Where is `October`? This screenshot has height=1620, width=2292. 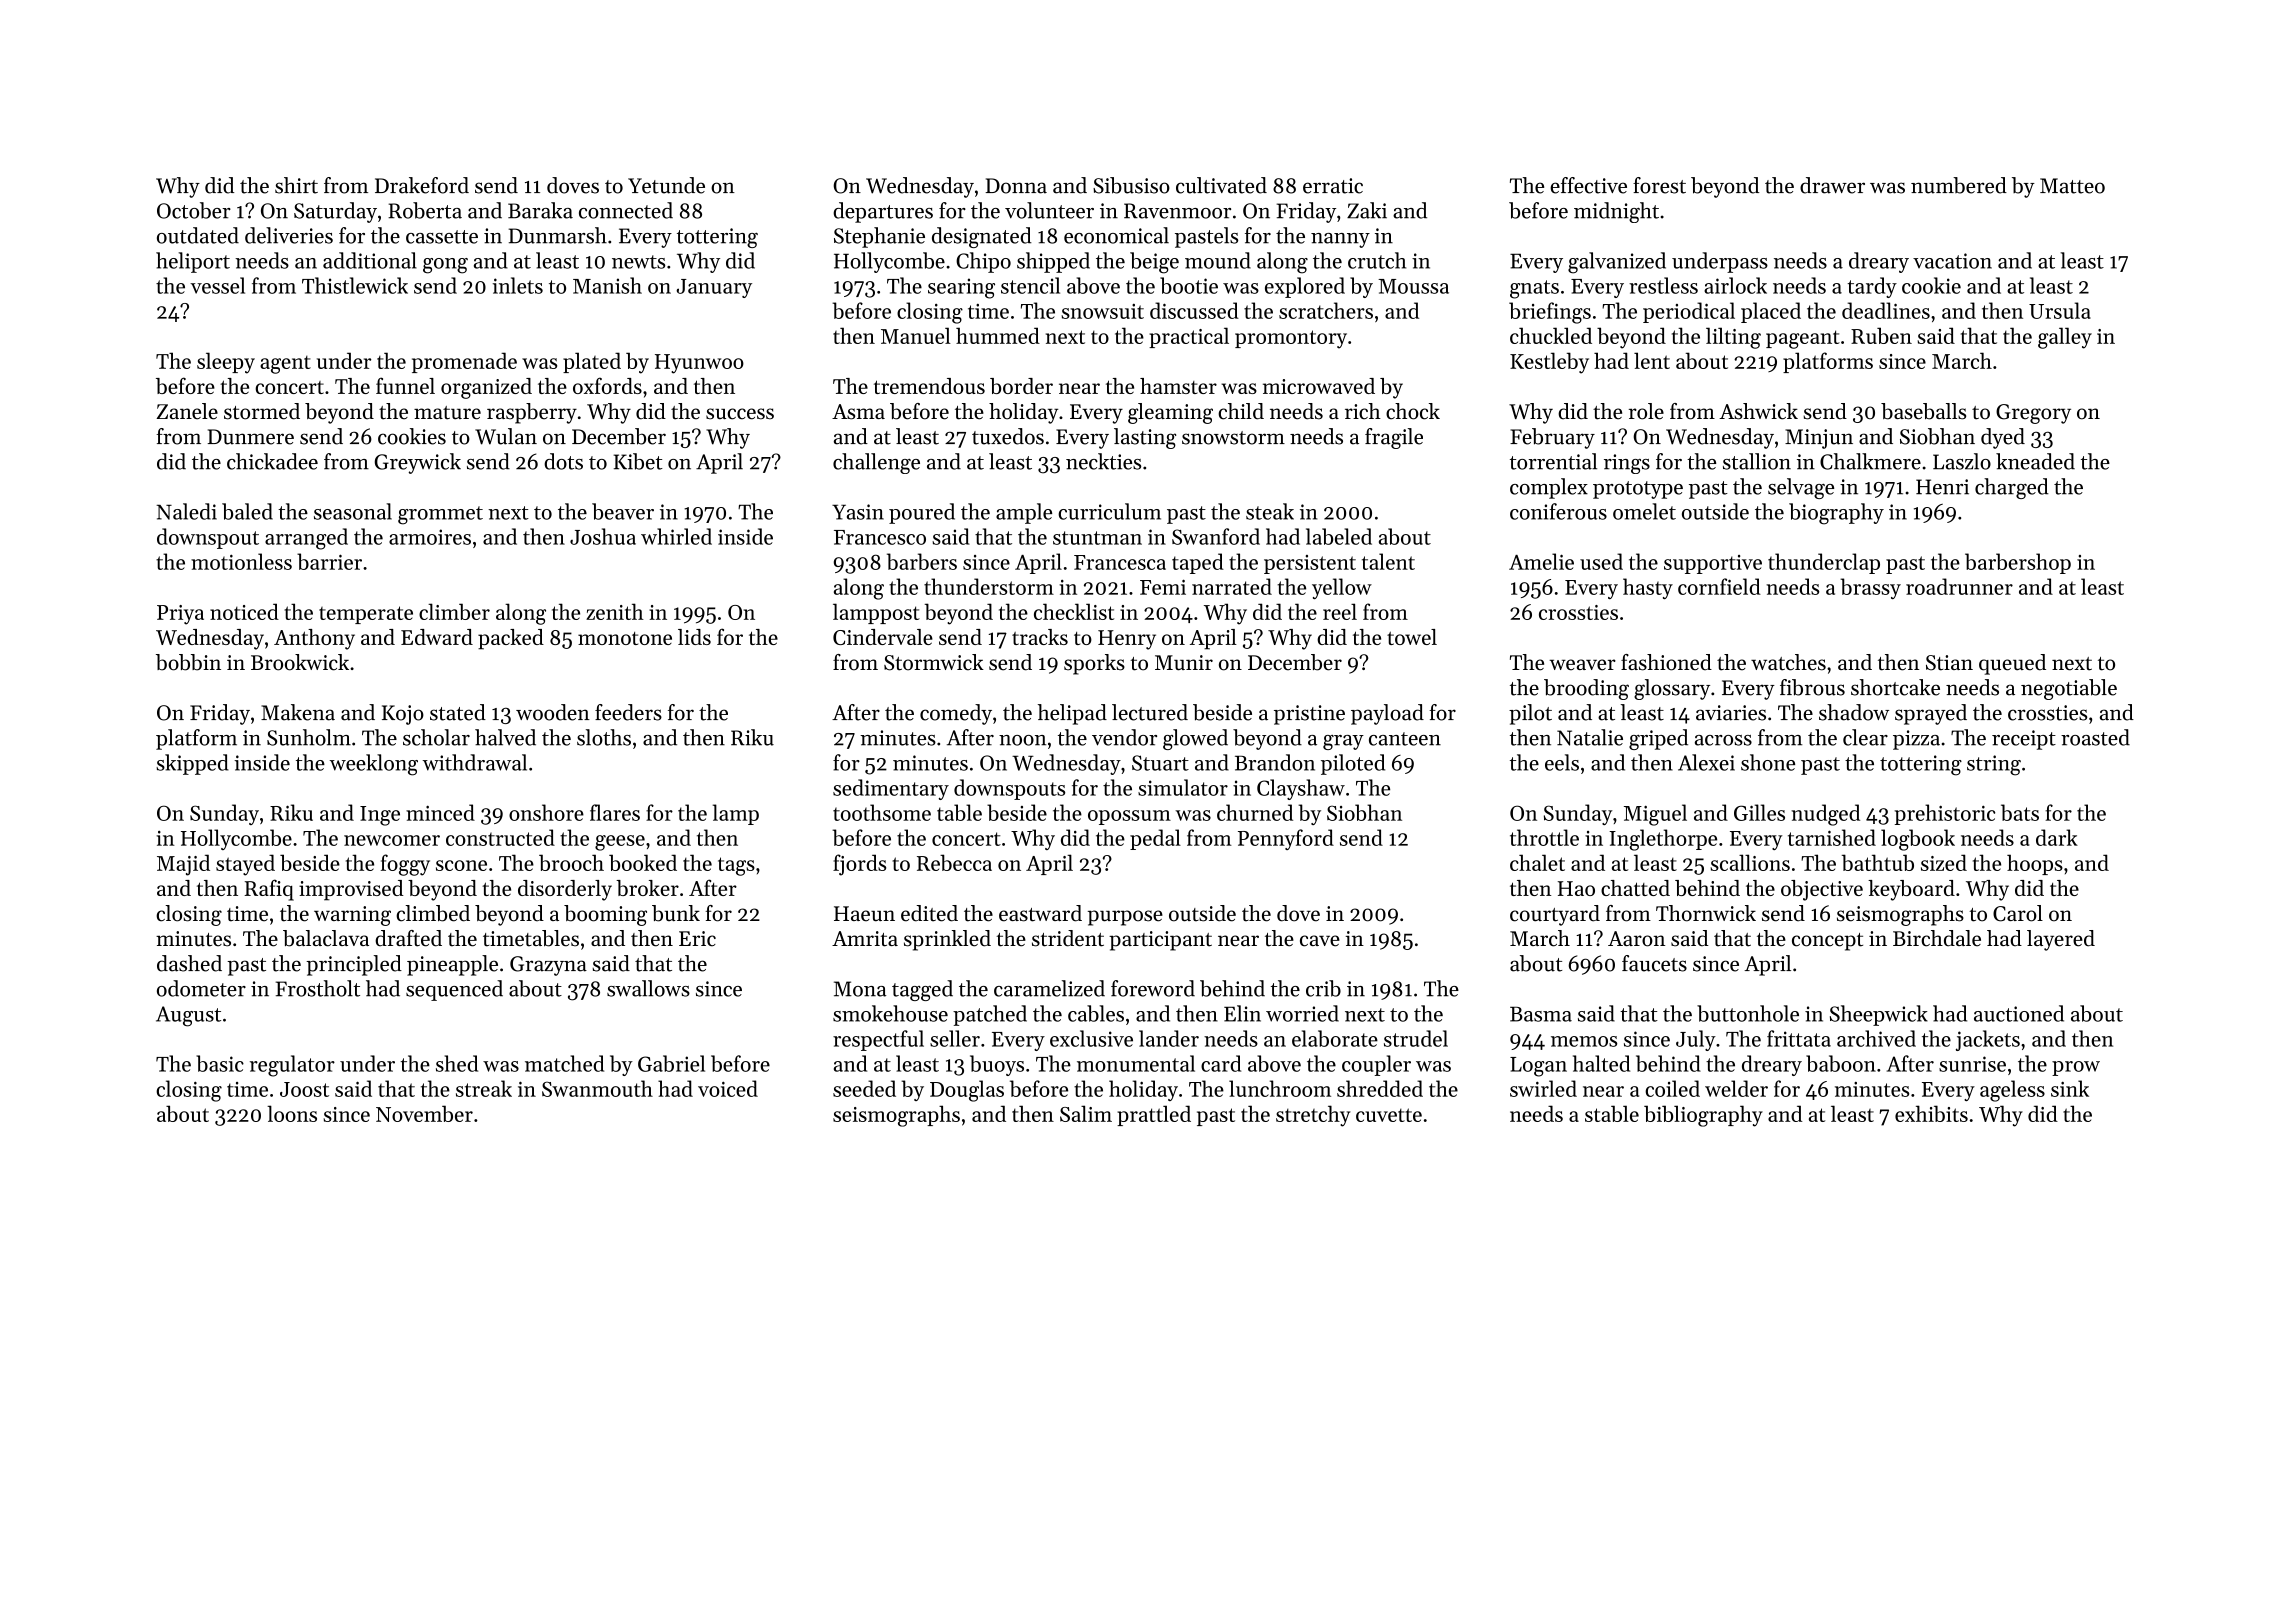
October is located at coordinates (194, 210).
